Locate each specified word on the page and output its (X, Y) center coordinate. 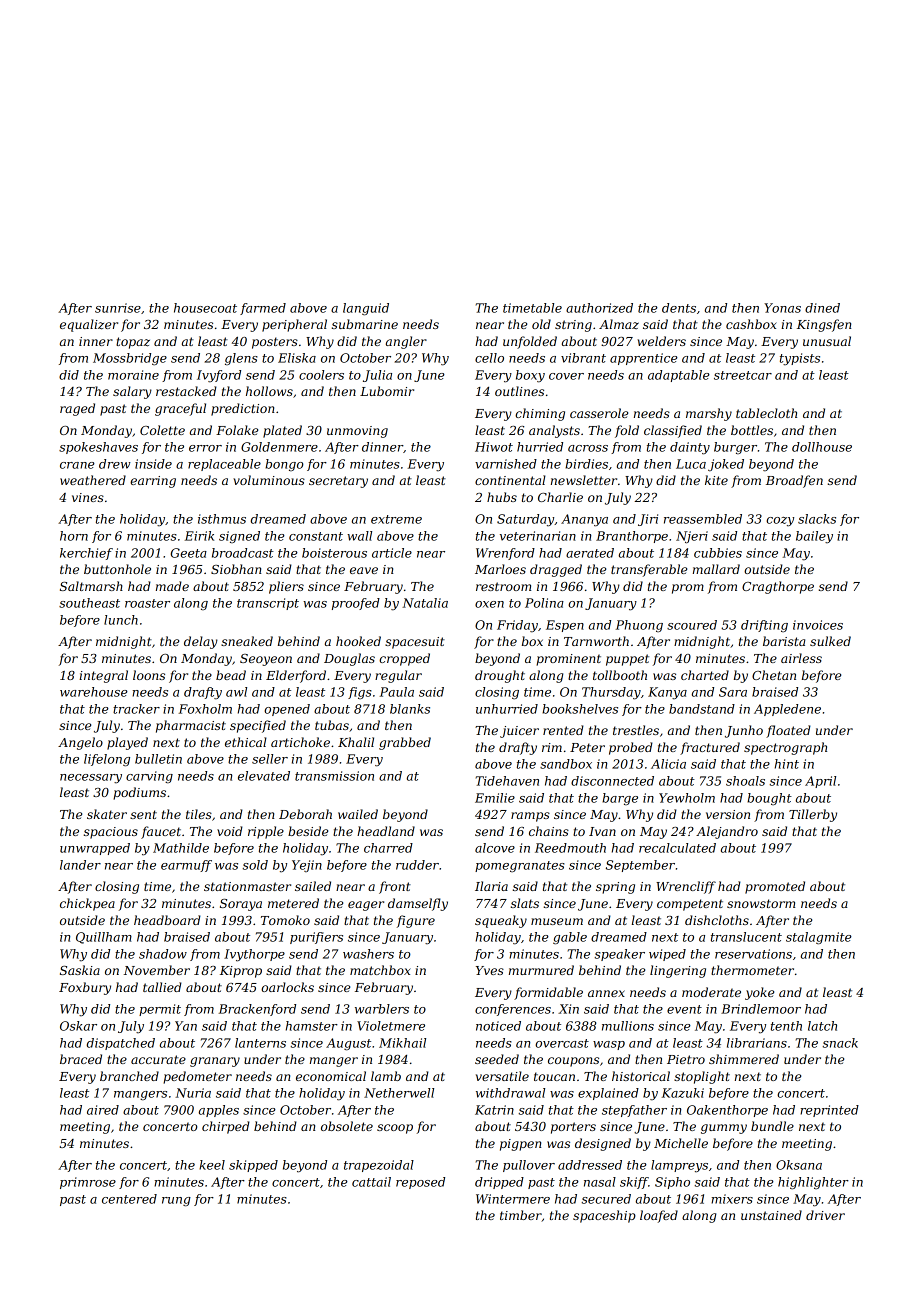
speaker (619, 955)
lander (80, 865)
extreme (396, 519)
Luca (691, 464)
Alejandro (727, 832)
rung (176, 1202)
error (205, 448)
